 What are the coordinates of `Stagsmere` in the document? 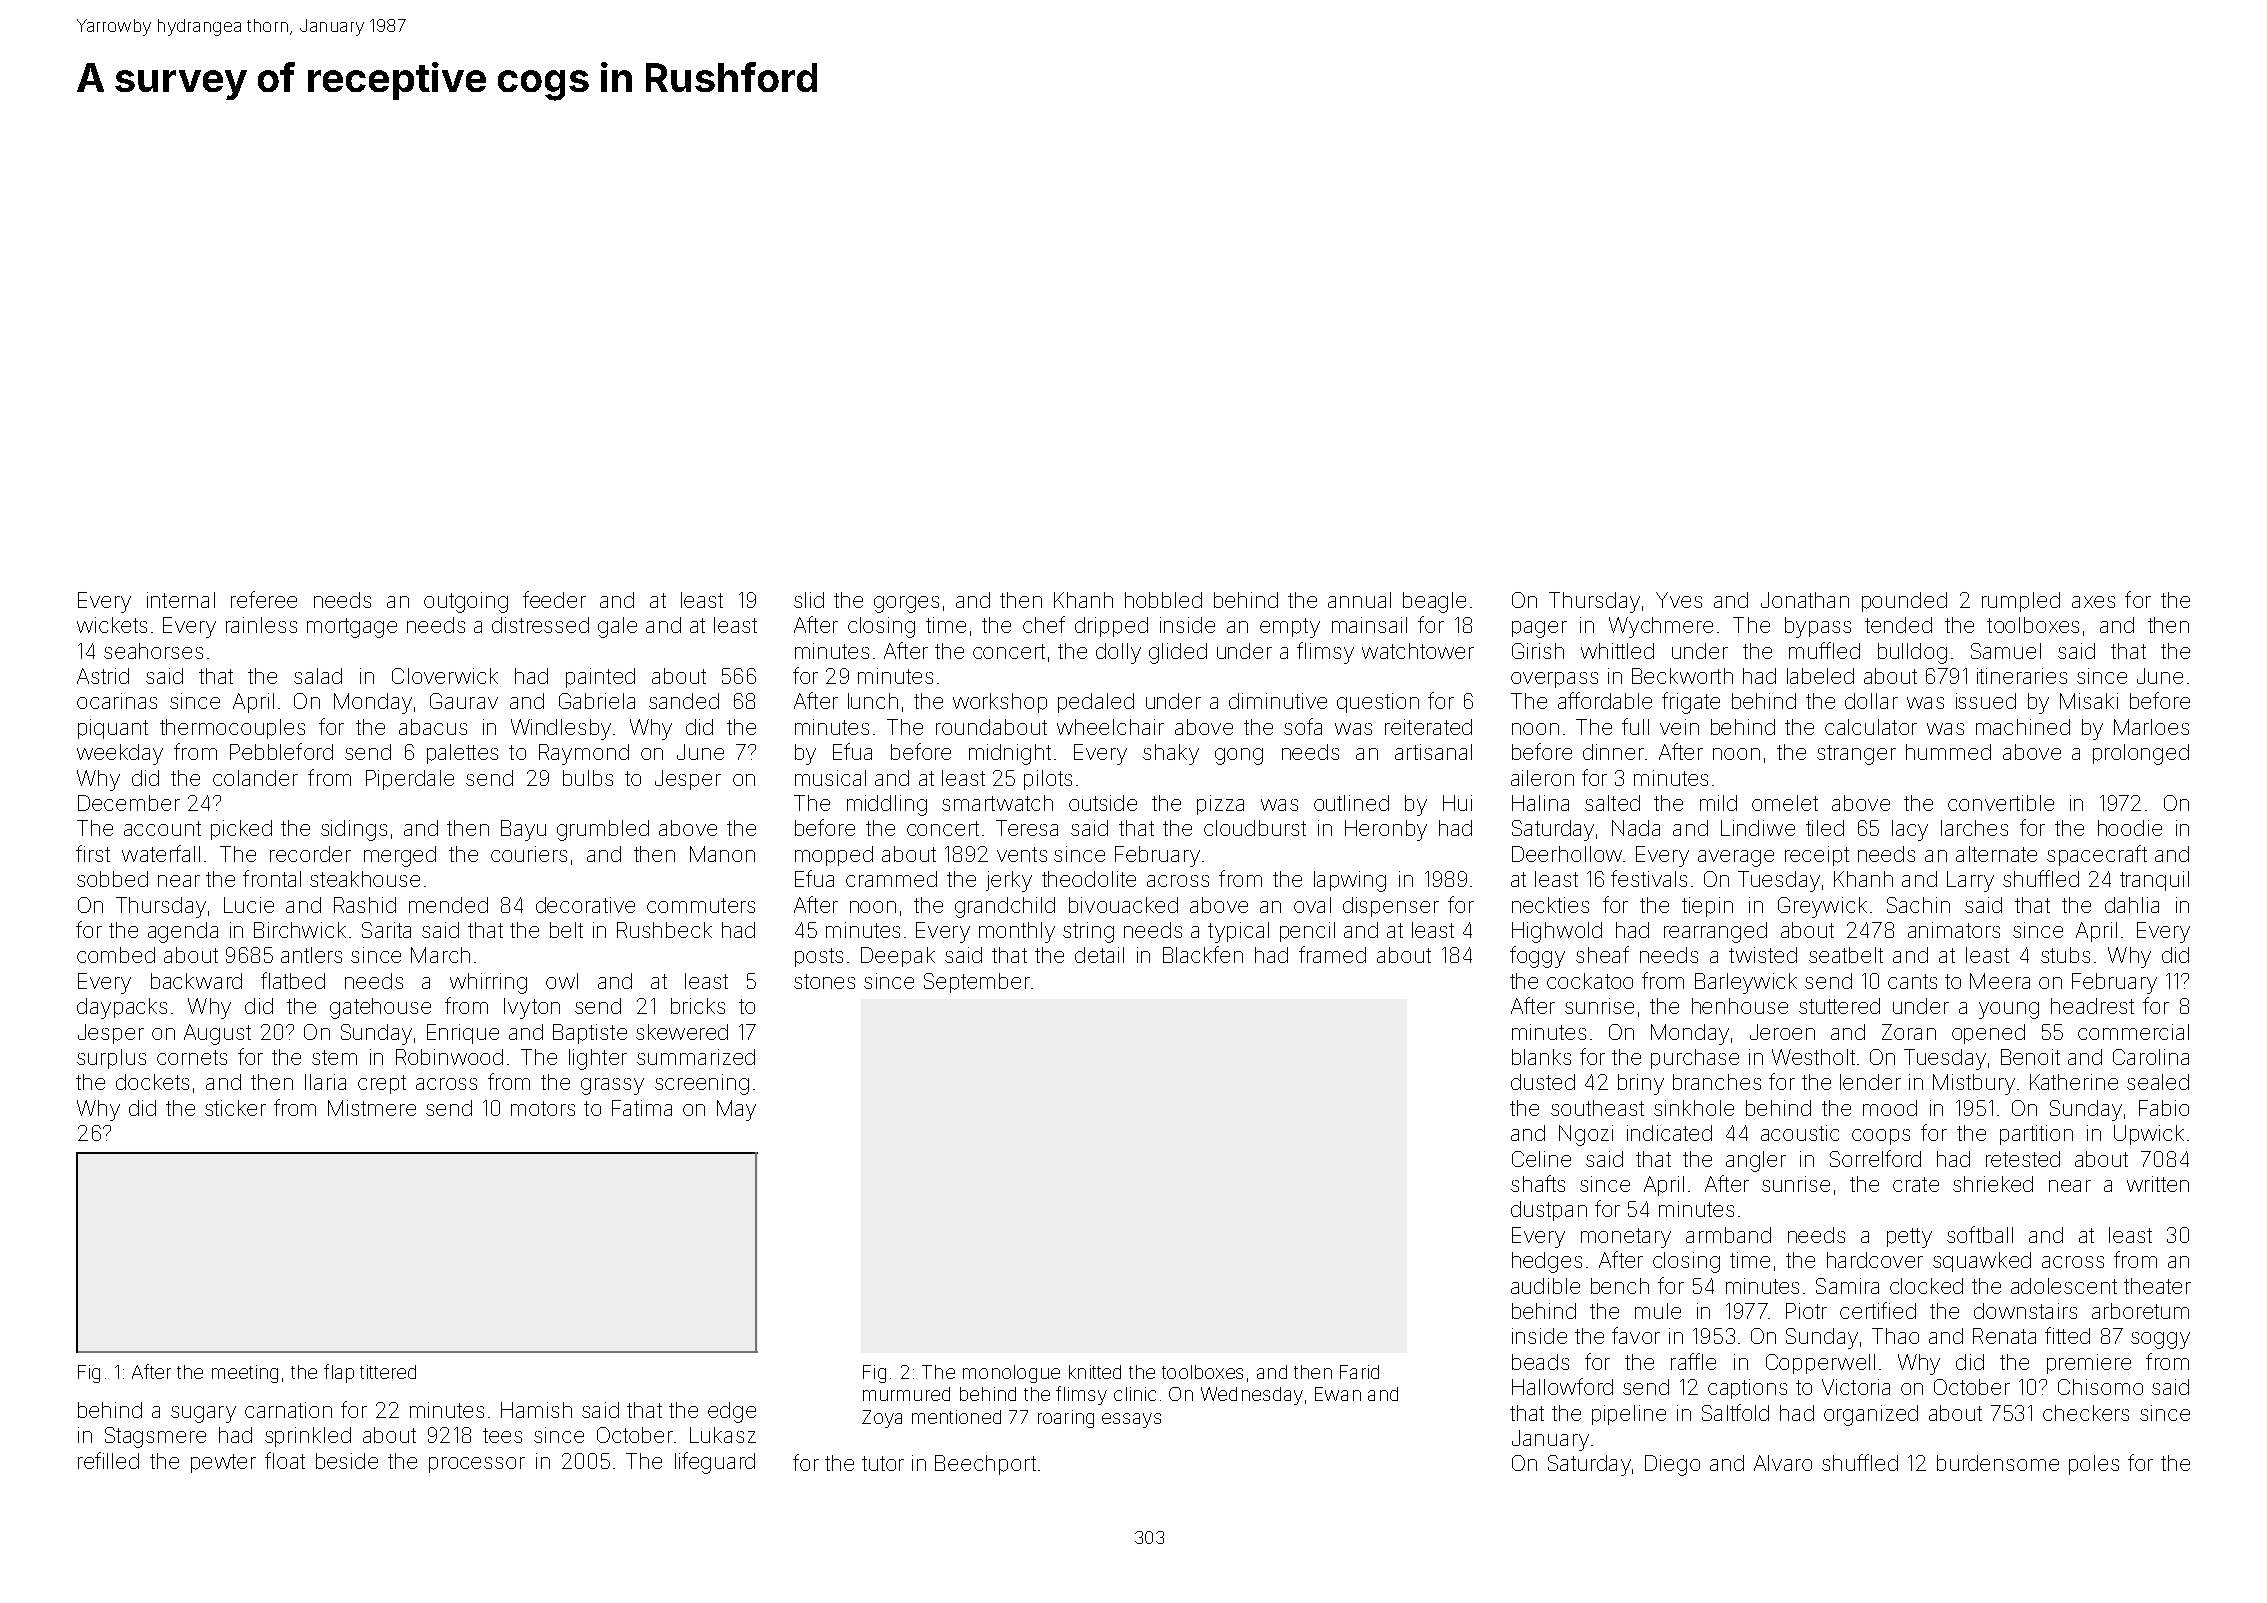 It's located at (155, 1437).
